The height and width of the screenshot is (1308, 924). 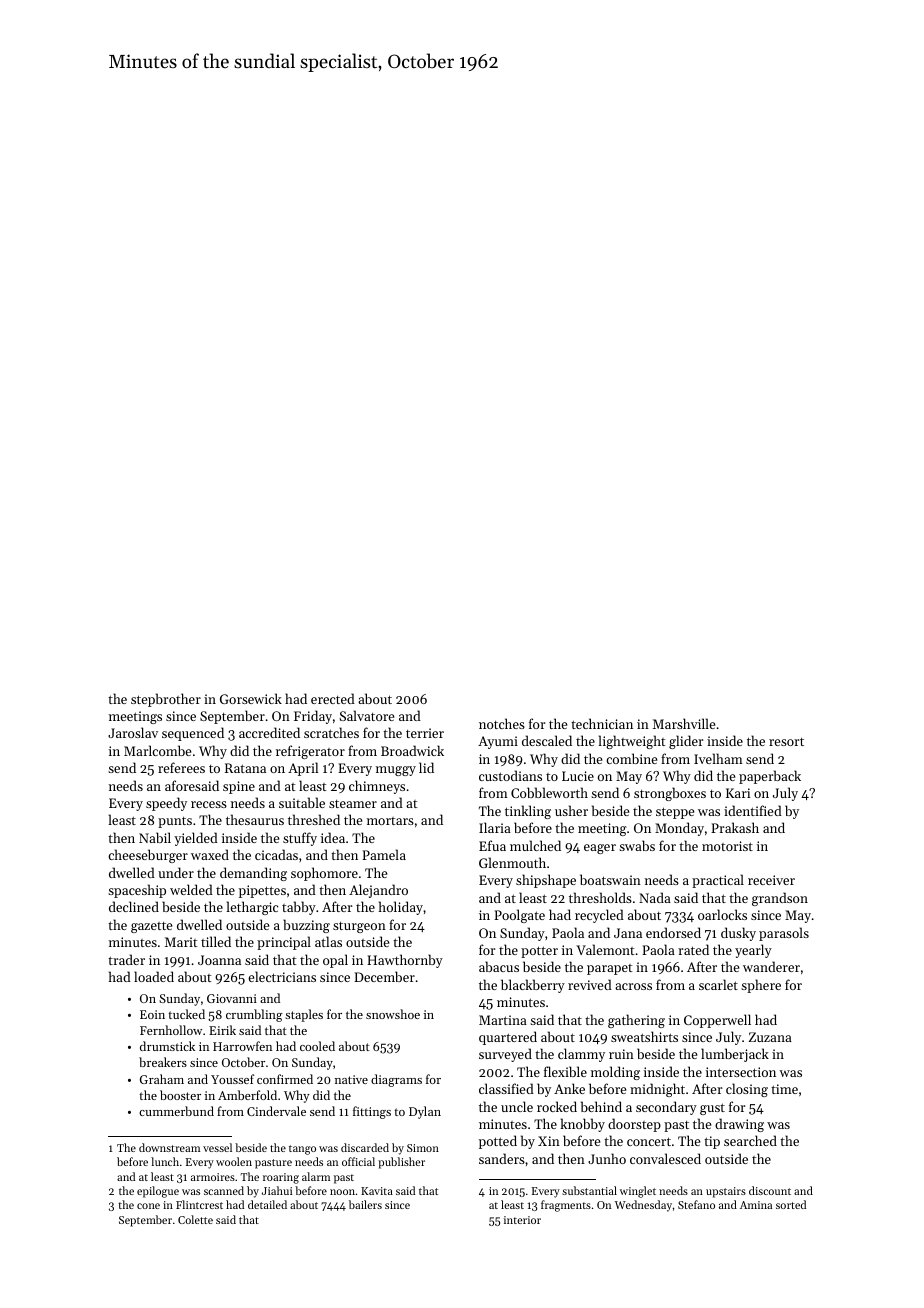 I want to click on interior, so click(x=522, y=1220).
